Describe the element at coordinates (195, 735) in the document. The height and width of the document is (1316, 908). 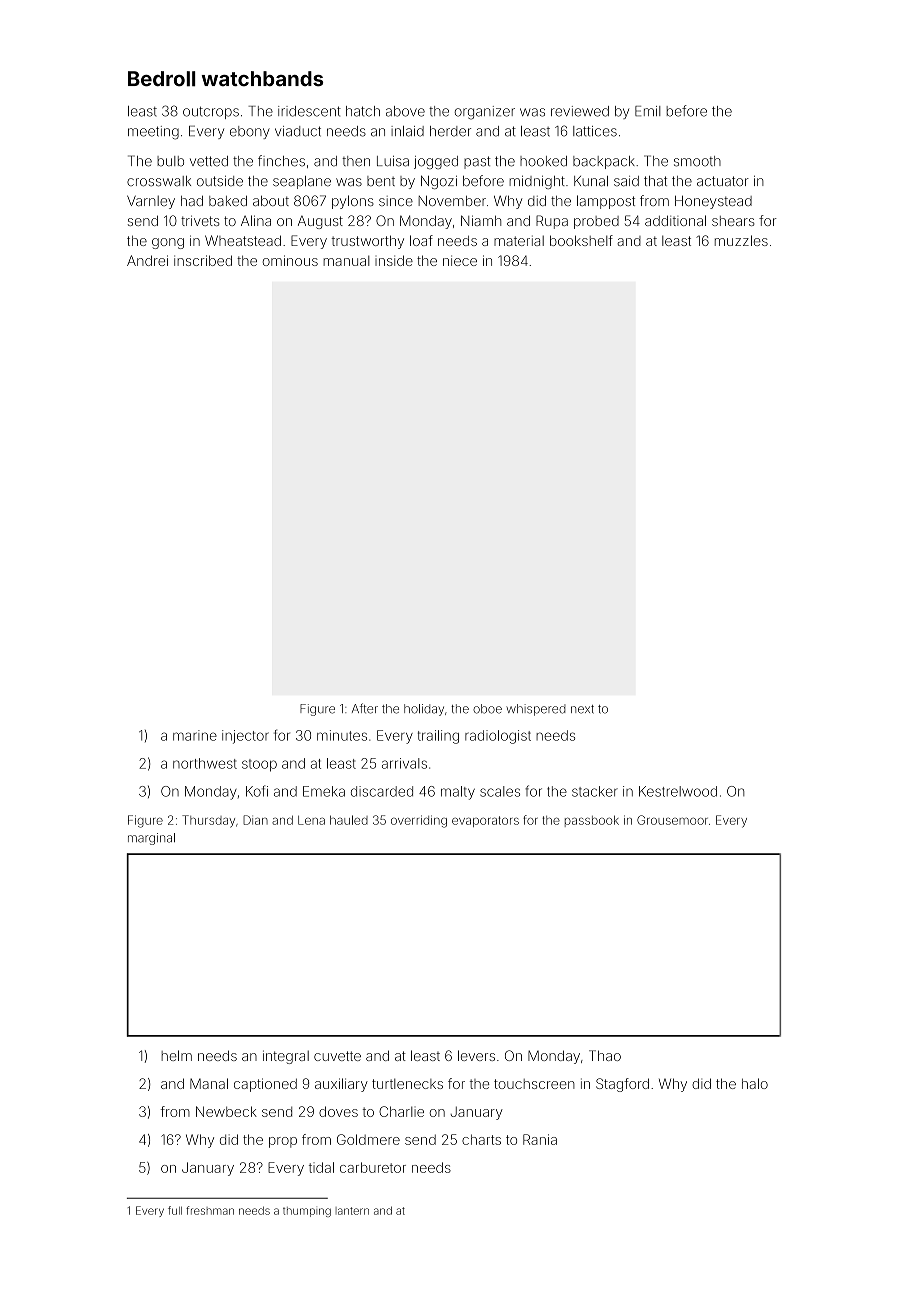
I see `marine` at that location.
